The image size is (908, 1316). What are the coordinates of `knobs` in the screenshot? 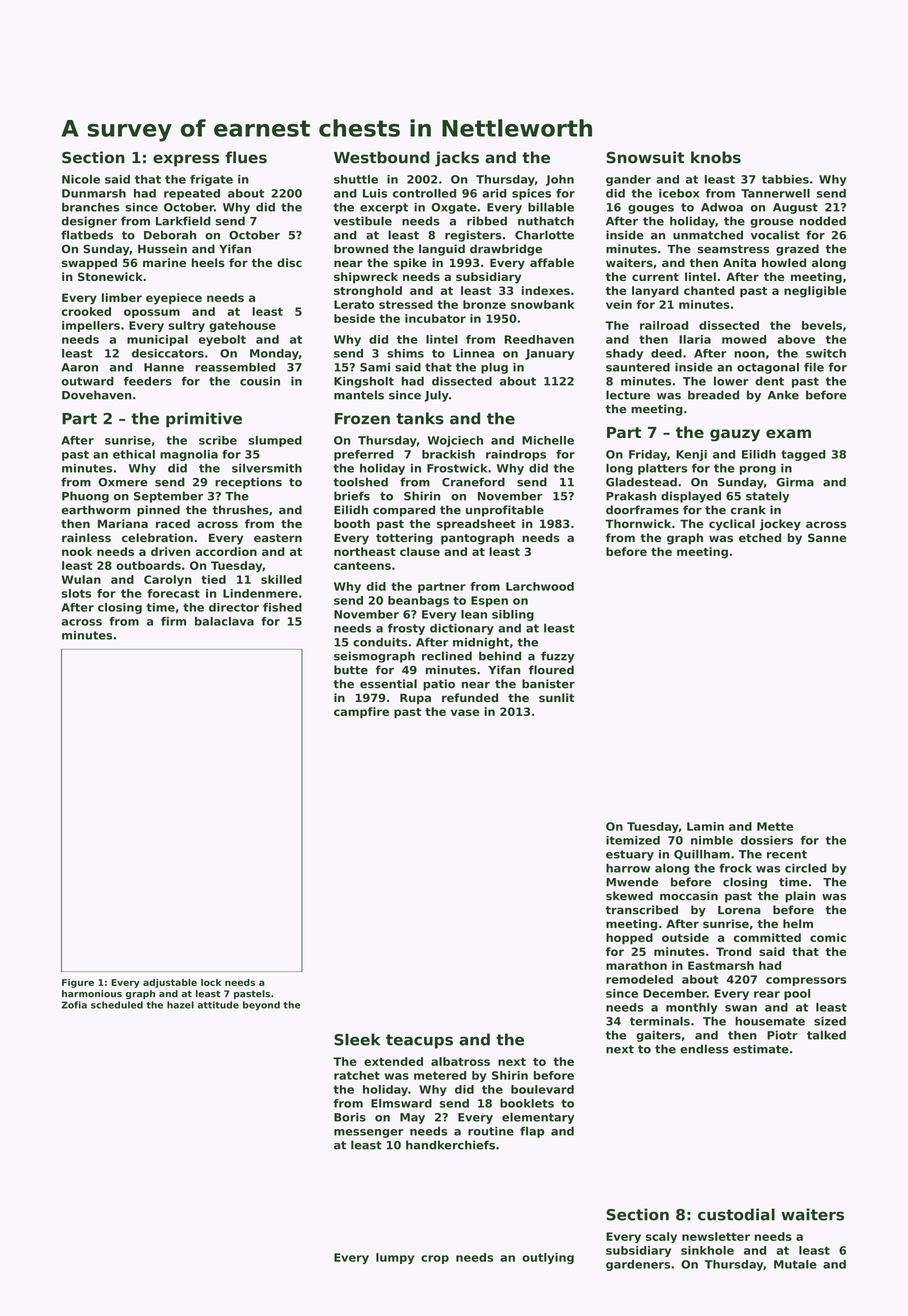 It's located at (716, 157).
